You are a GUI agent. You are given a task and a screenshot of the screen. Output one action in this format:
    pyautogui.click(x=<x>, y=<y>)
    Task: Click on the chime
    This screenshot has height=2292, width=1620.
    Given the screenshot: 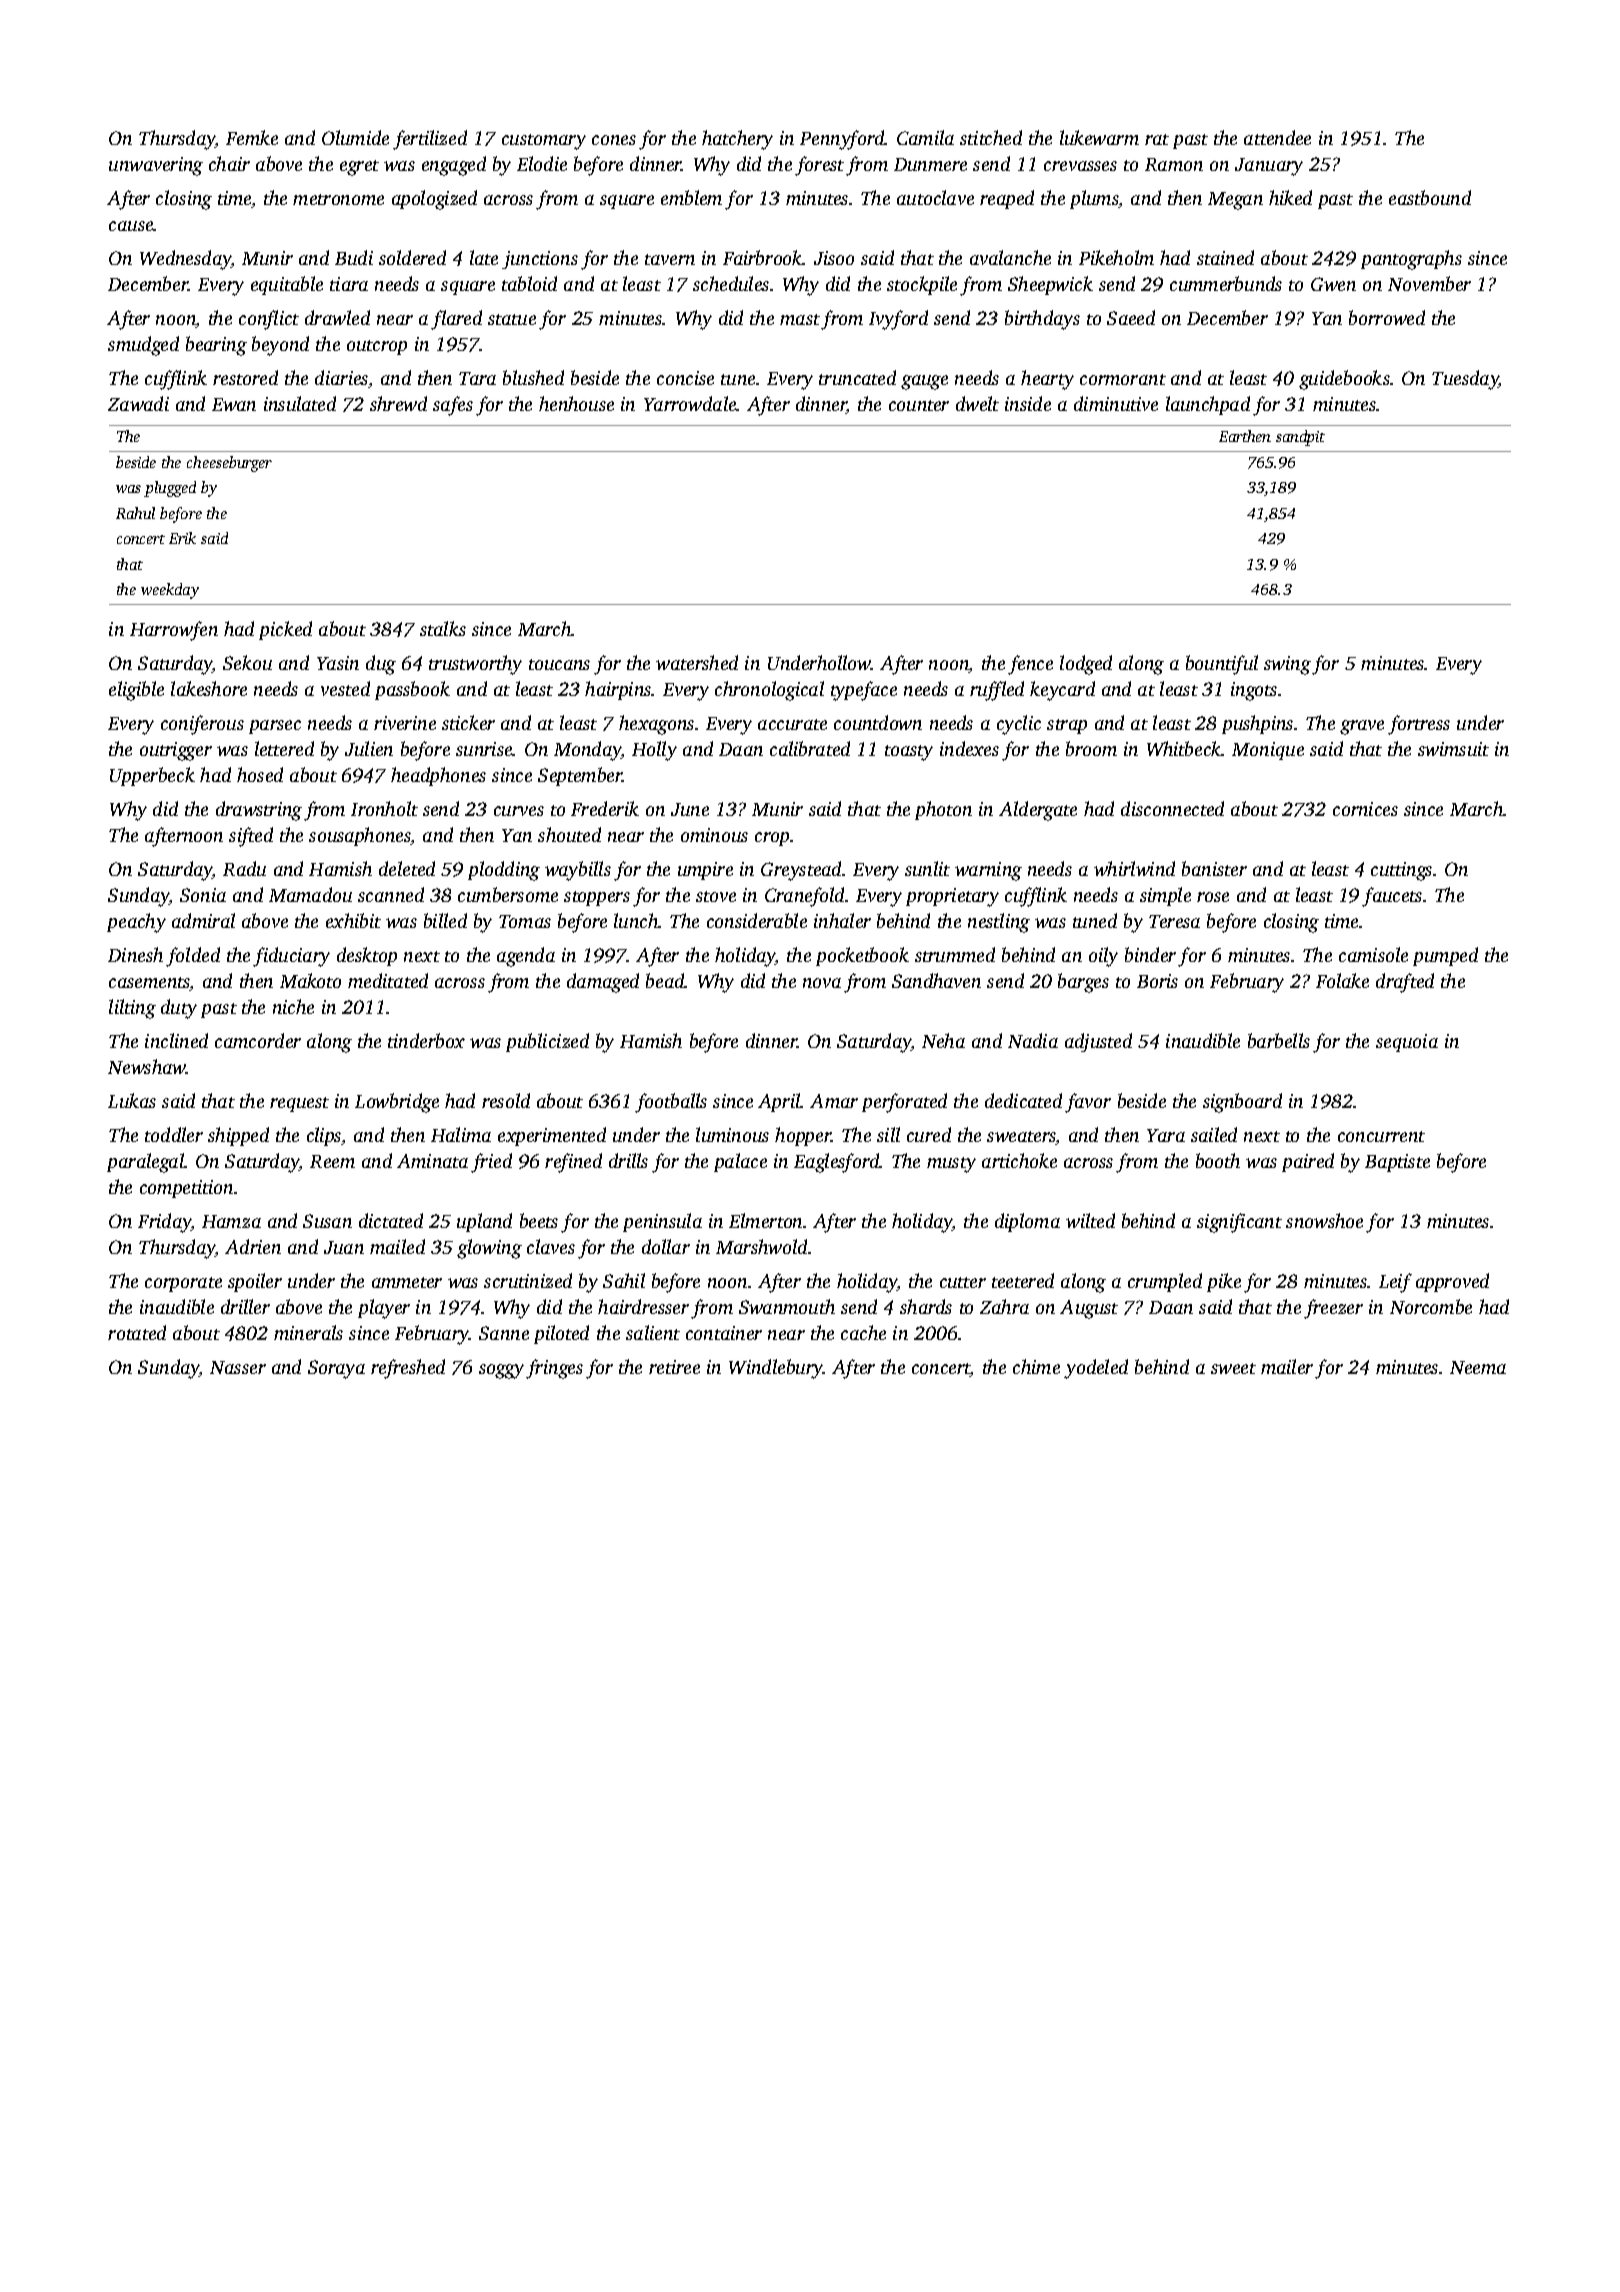 What is the action you would take?
    pyautogui.click(x=1036, y=1366)
